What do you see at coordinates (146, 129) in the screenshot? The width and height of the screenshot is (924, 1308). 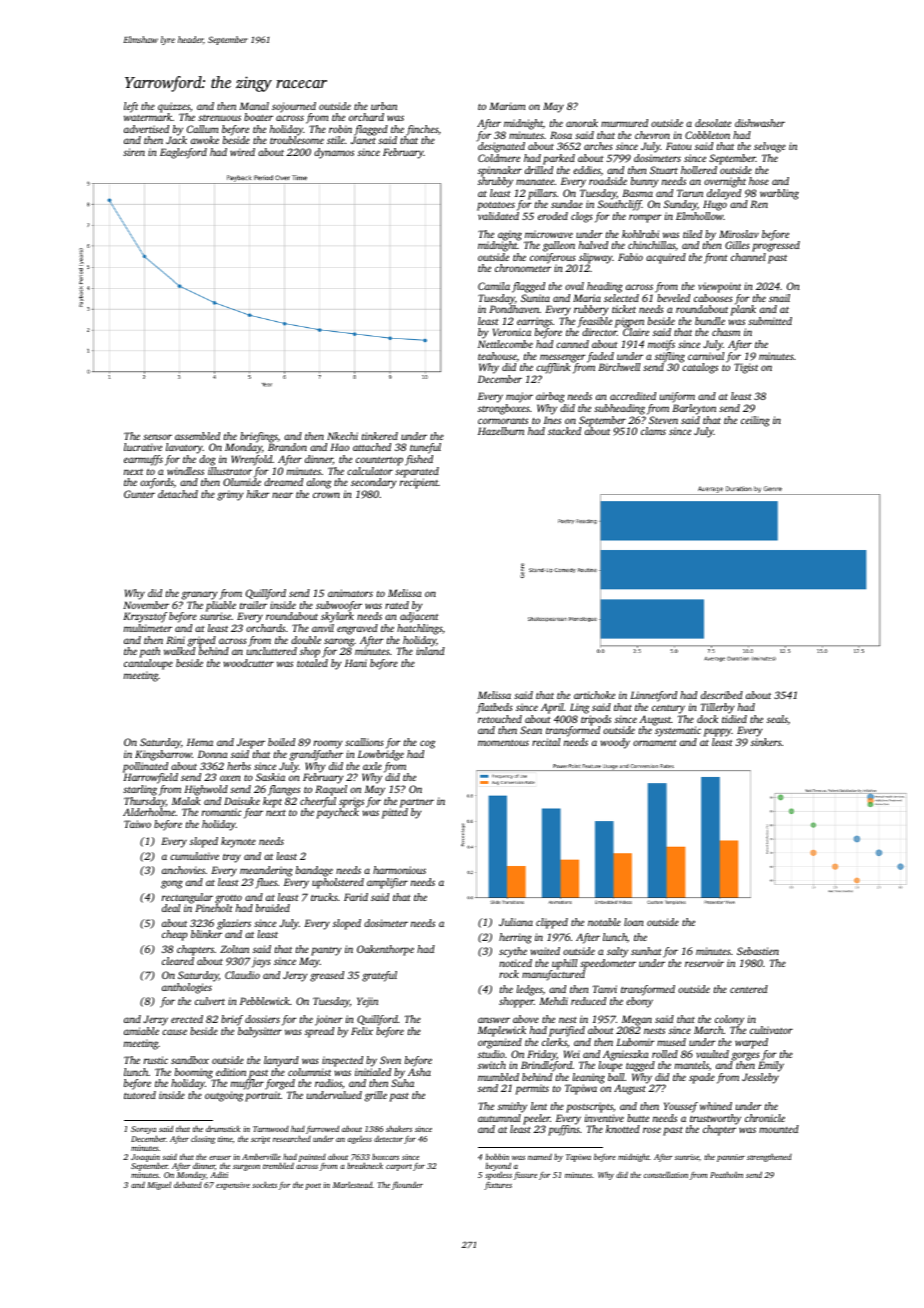 I see `advertised` at bounding box center [146, 129].
